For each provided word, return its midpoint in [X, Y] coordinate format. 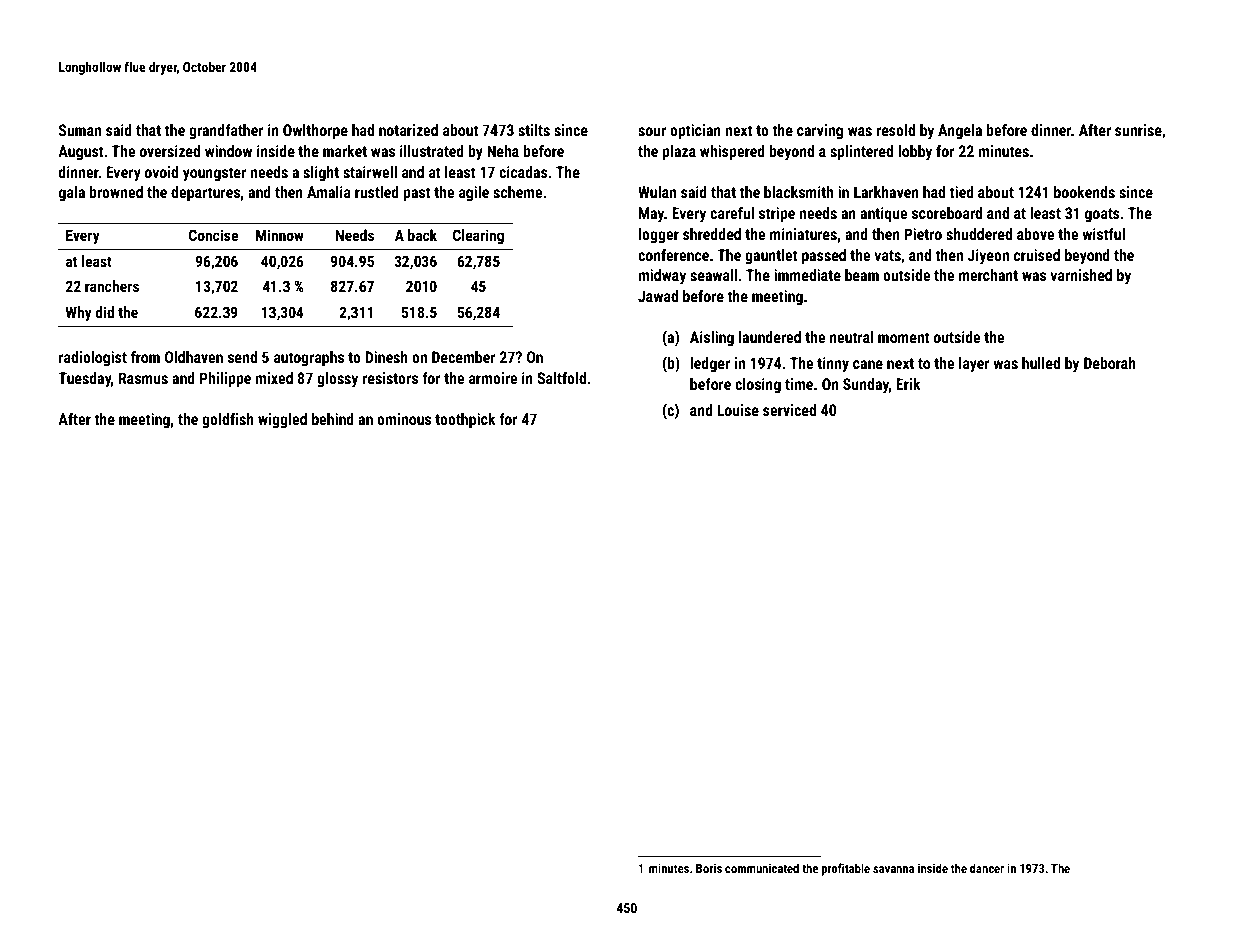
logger [659, 235]
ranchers [112, 286]
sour [652, 131]
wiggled [282, 420]
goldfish [228, 420]
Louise [738, 410]
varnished [1081, 275]
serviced [789, 410]
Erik [908, 384]
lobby [915, 152]
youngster [214, 174]
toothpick [465, 421]
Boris [709, 868]
